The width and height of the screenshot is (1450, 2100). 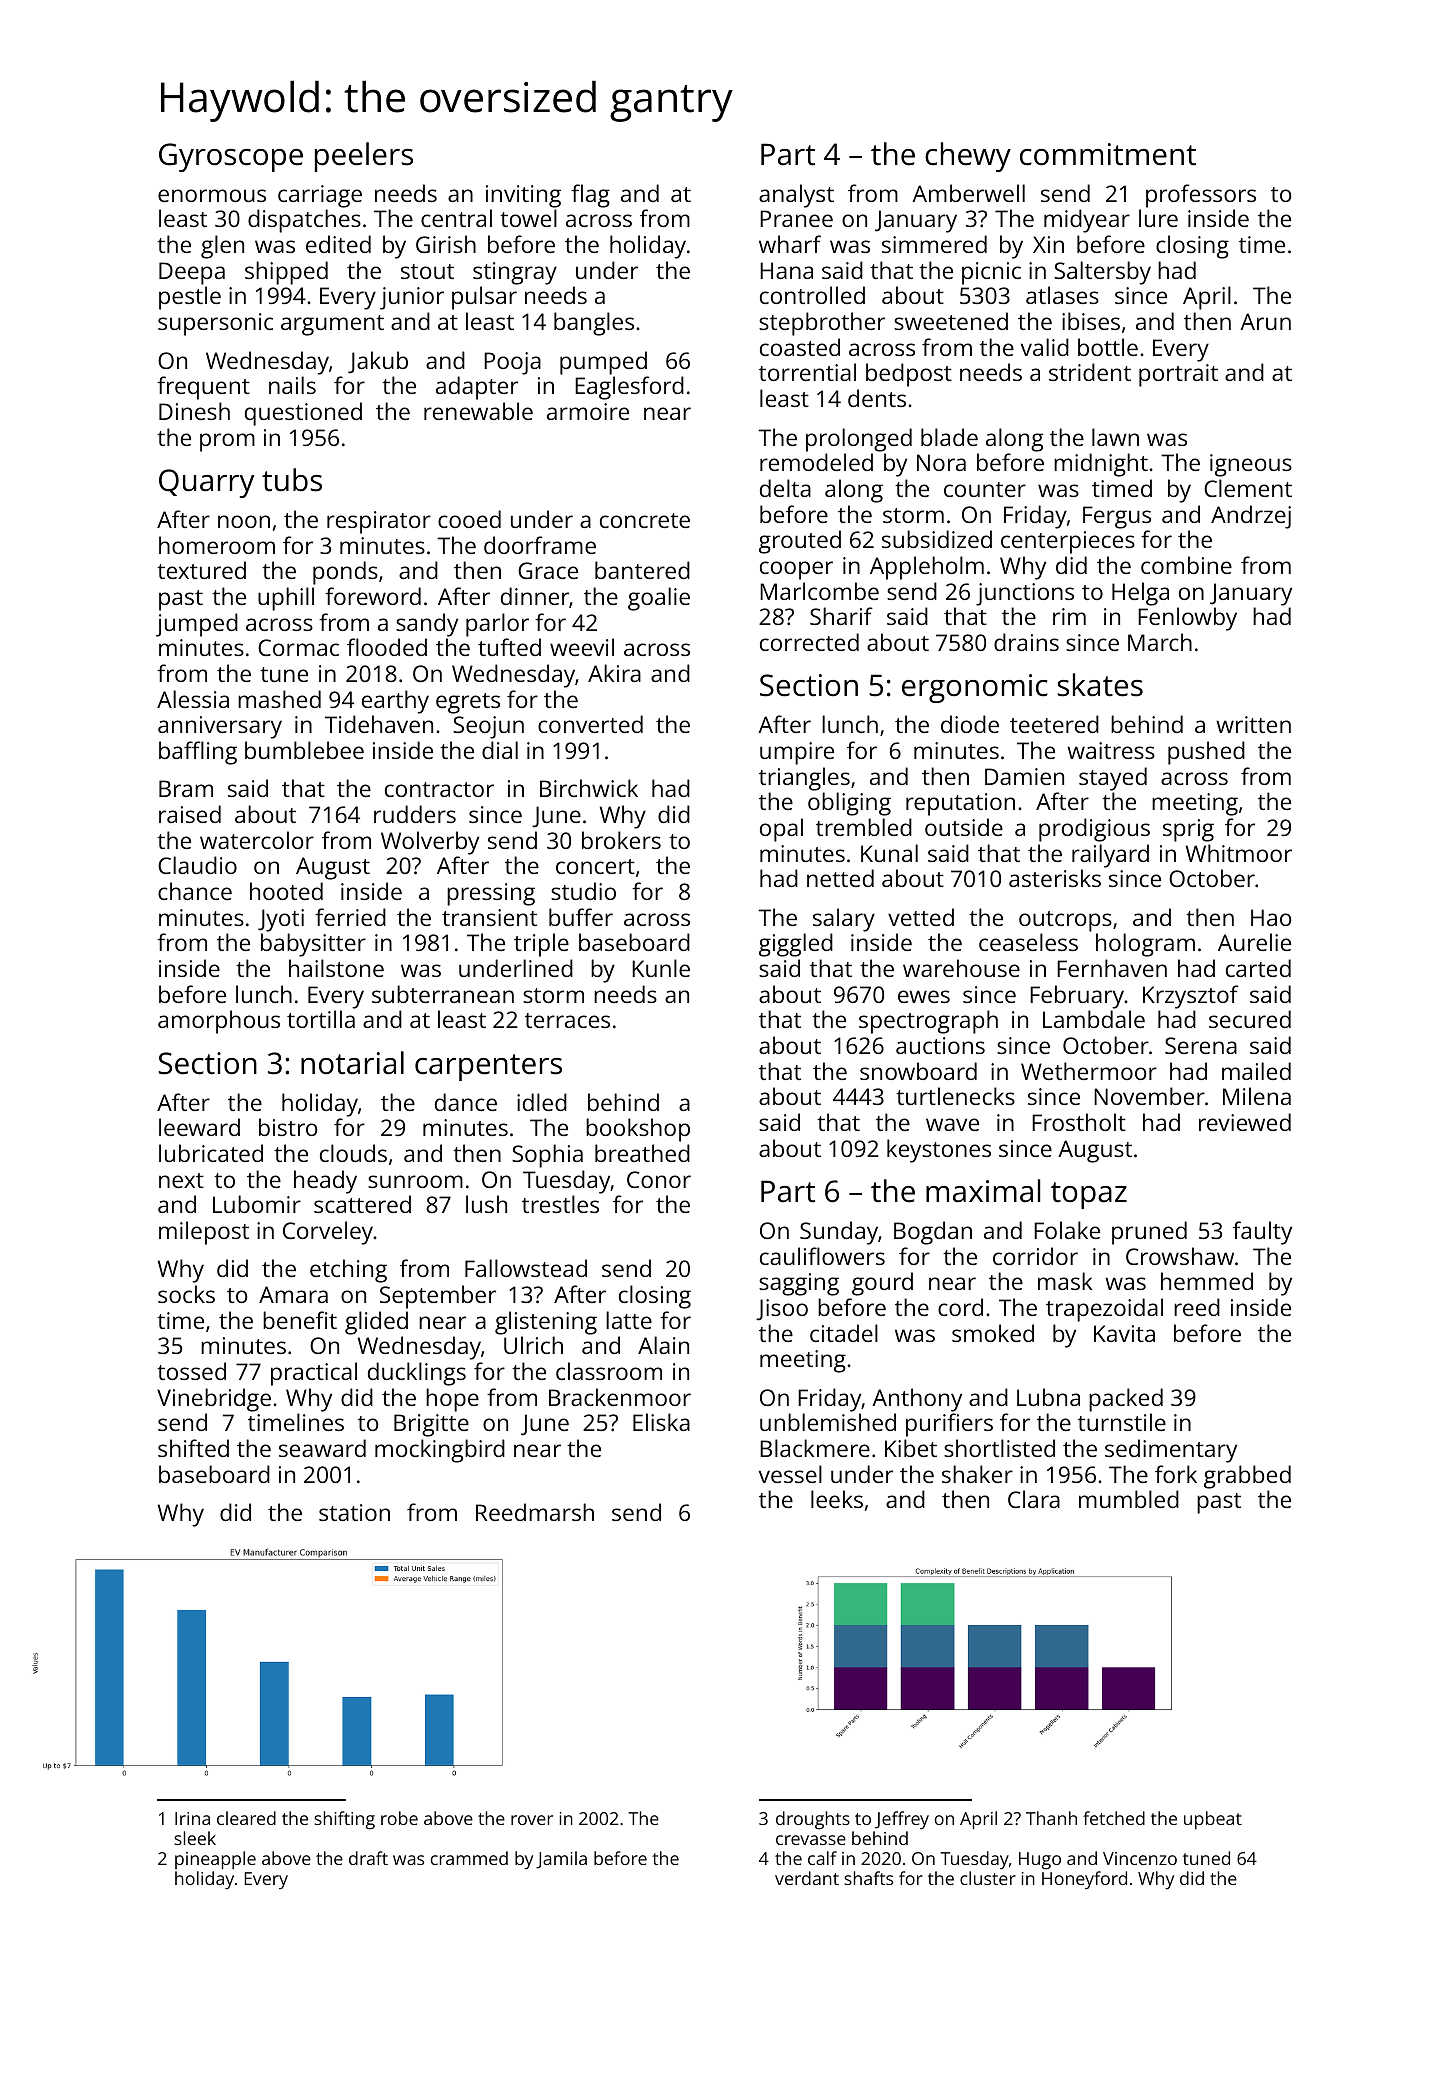 What do you see at coordinates (822, 1256) in the screenshot?
I see `cauliflowers` at bounding box center [822, 1256].
